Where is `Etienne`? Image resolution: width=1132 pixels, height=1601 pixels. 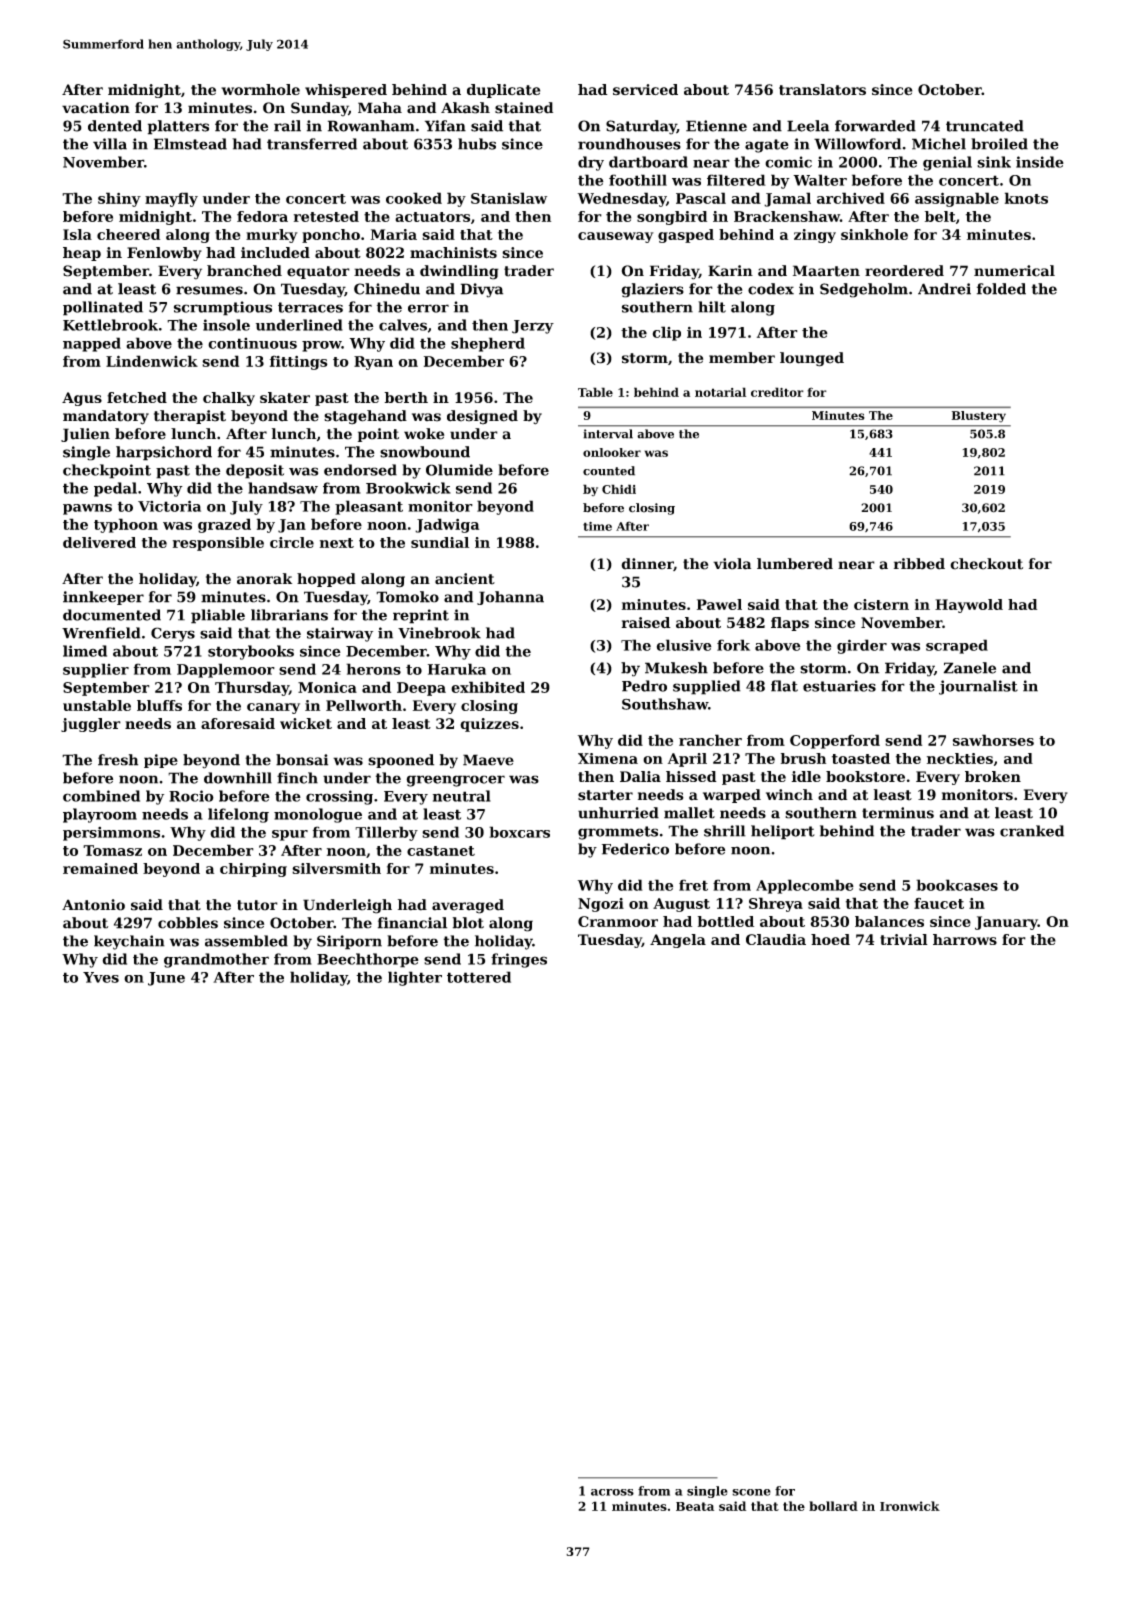 Etienne is located at coordinates (716, 126).
